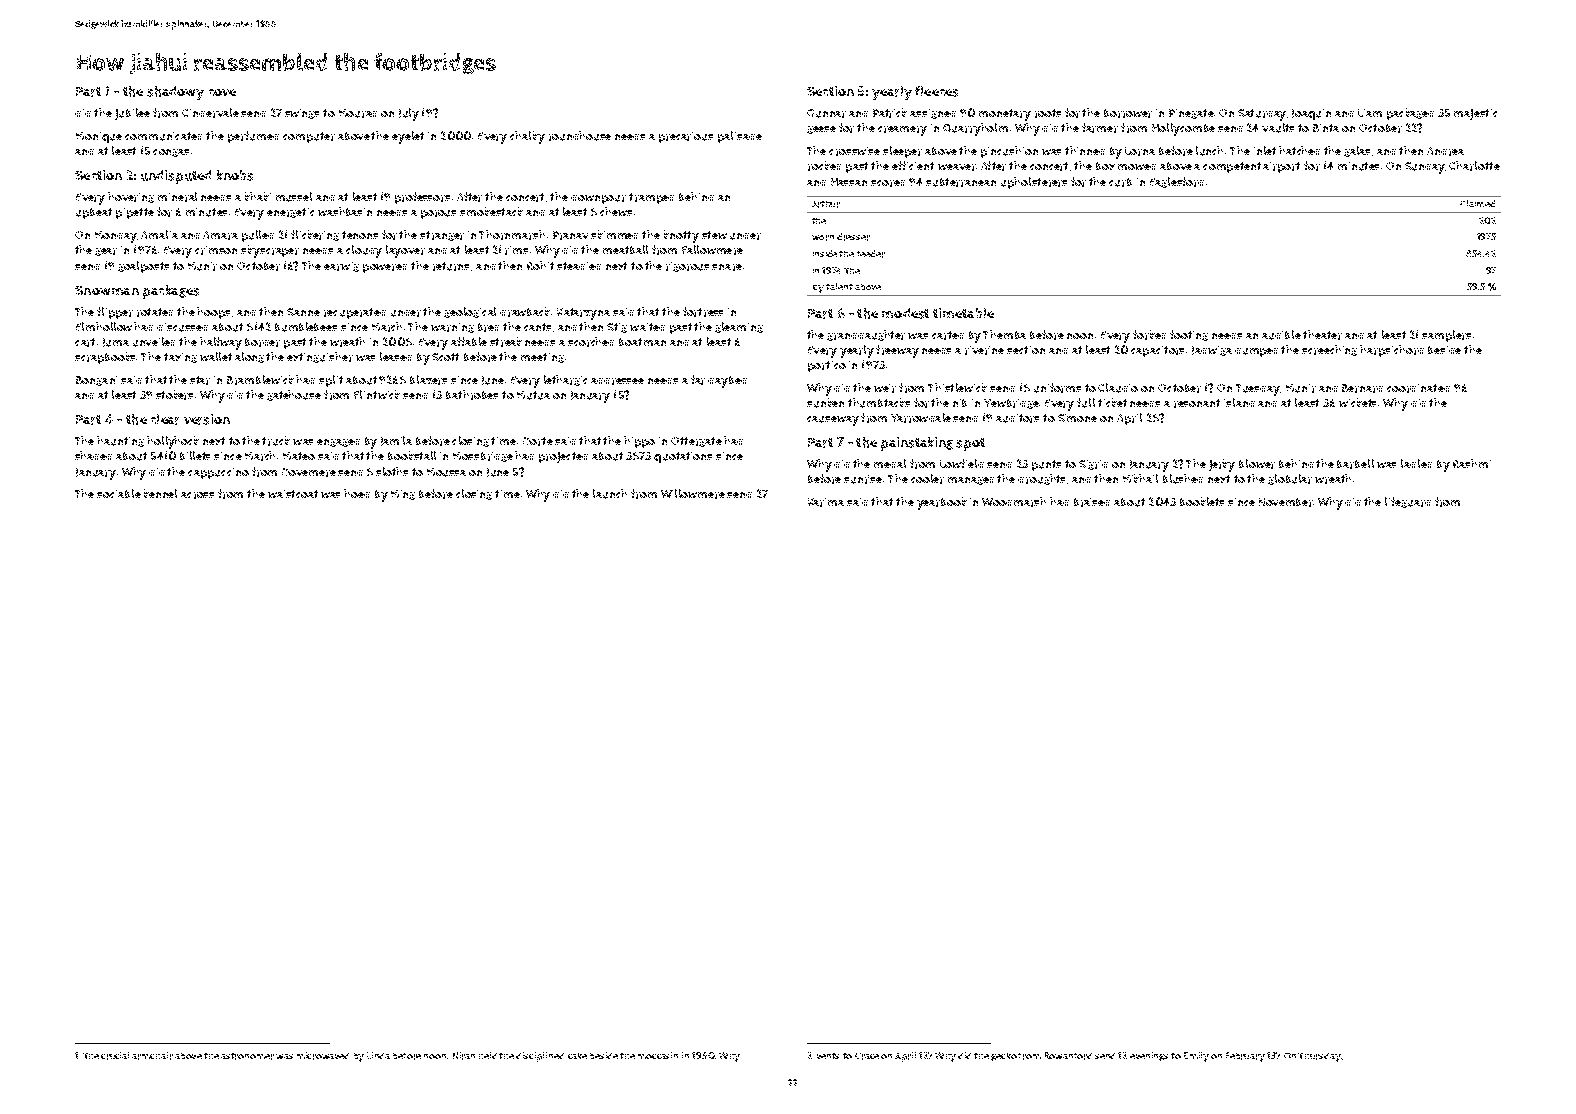 The image size is (1576, 1114). I want to click on theater, so click(1322, 335).
